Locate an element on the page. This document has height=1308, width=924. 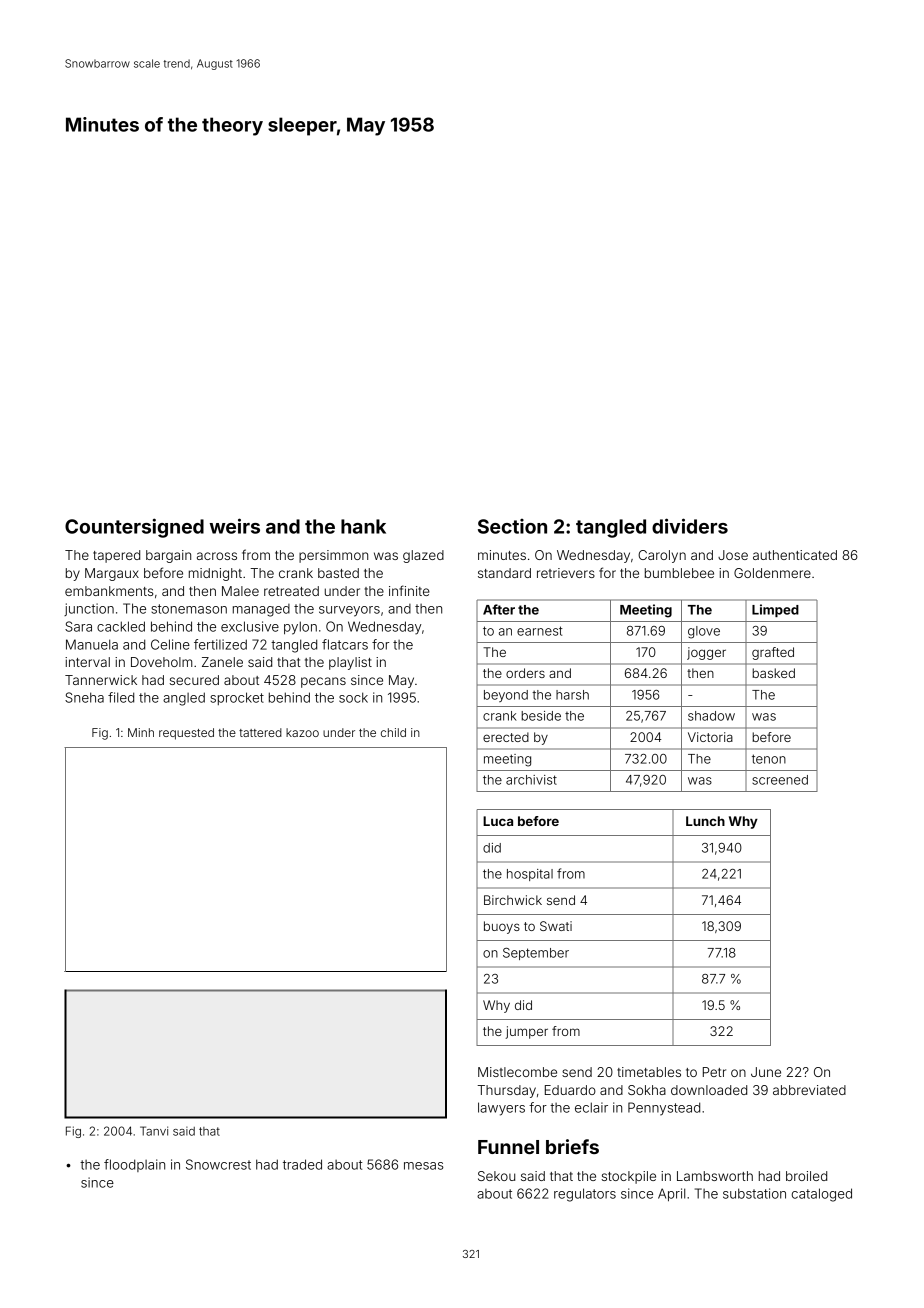
sock is located at coordinates (353, 697).
